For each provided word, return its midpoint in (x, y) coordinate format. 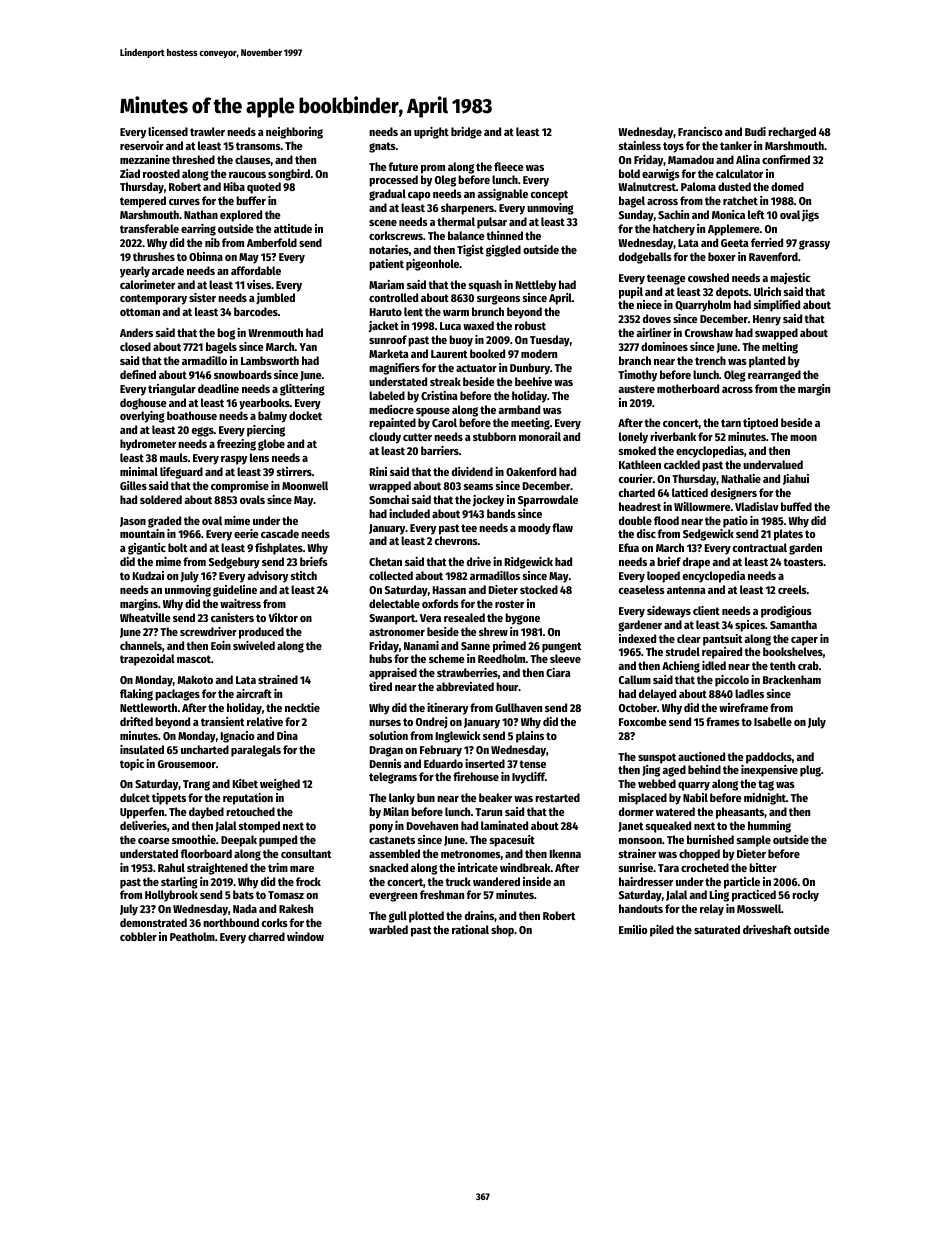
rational (470, 929)
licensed (168, 131)
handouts (641, 908)
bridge (466, 133)
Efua (629, 547)
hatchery (674, 230)
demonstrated (153, 922)
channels (141, 645)
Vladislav (757, 506)
